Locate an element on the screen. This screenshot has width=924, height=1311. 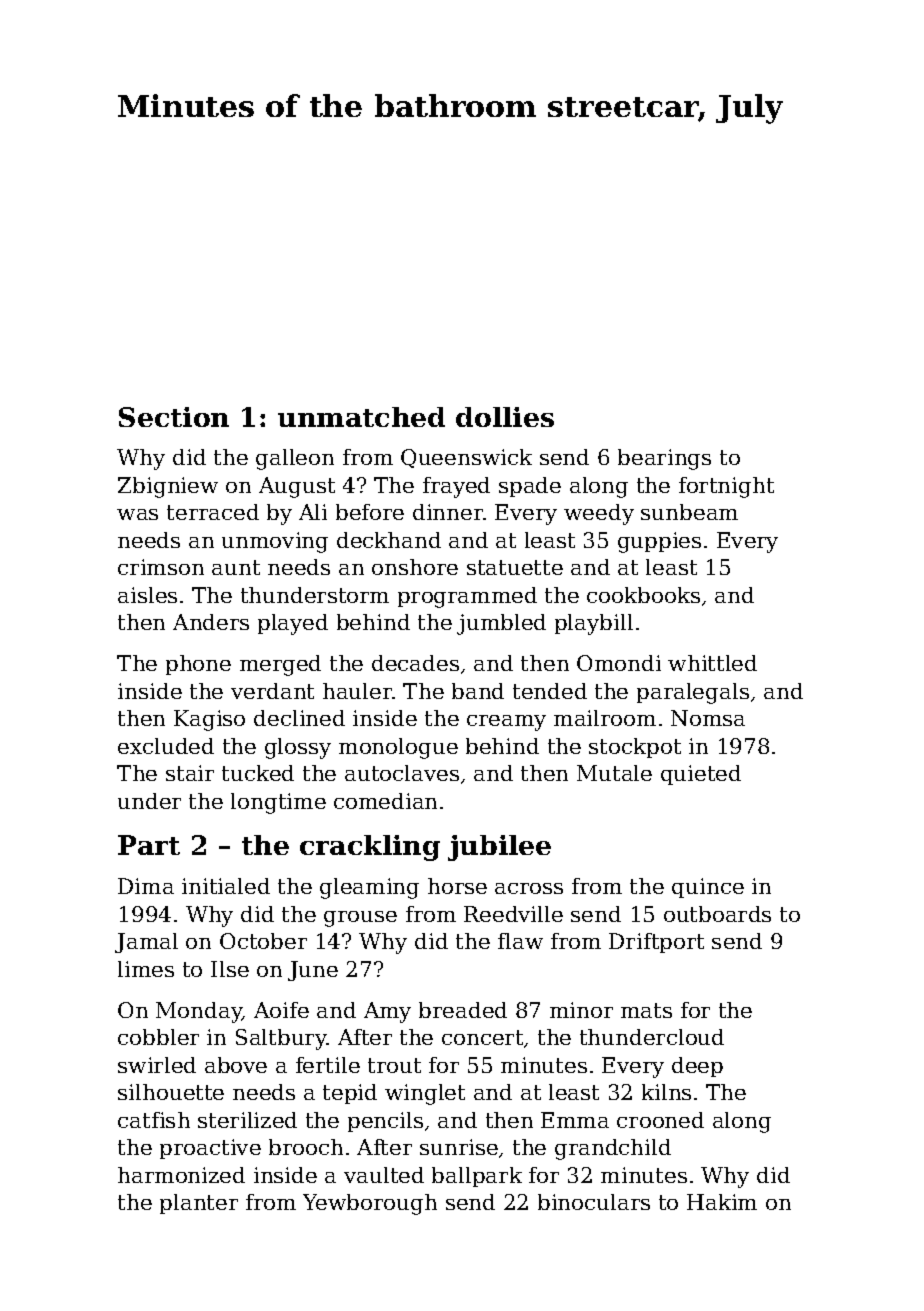
Yewborough is located at coordinates (370, 1204).
